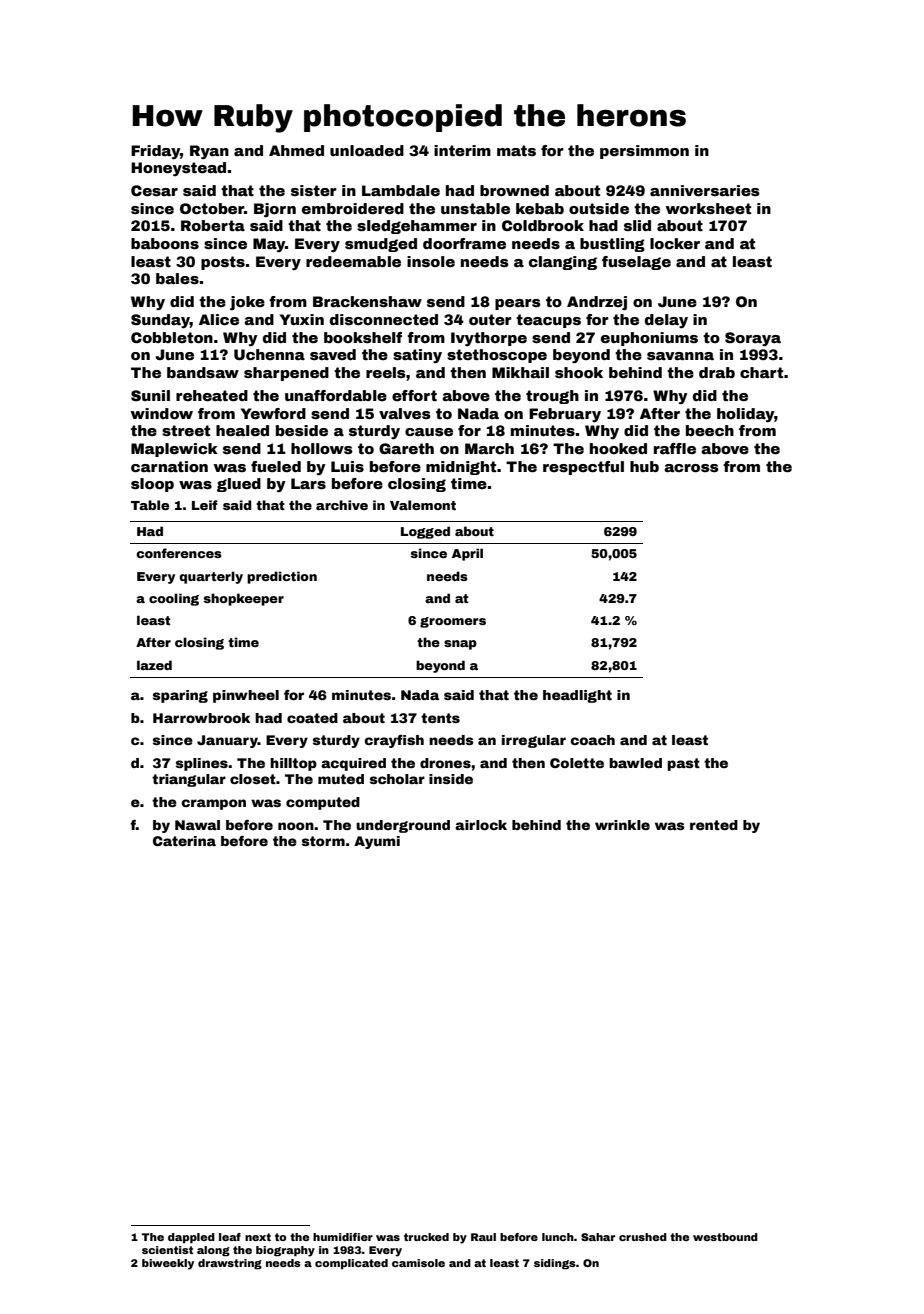 The image size is (924, 1314). I want to click on Harrowbrook, so click(201, 718).
